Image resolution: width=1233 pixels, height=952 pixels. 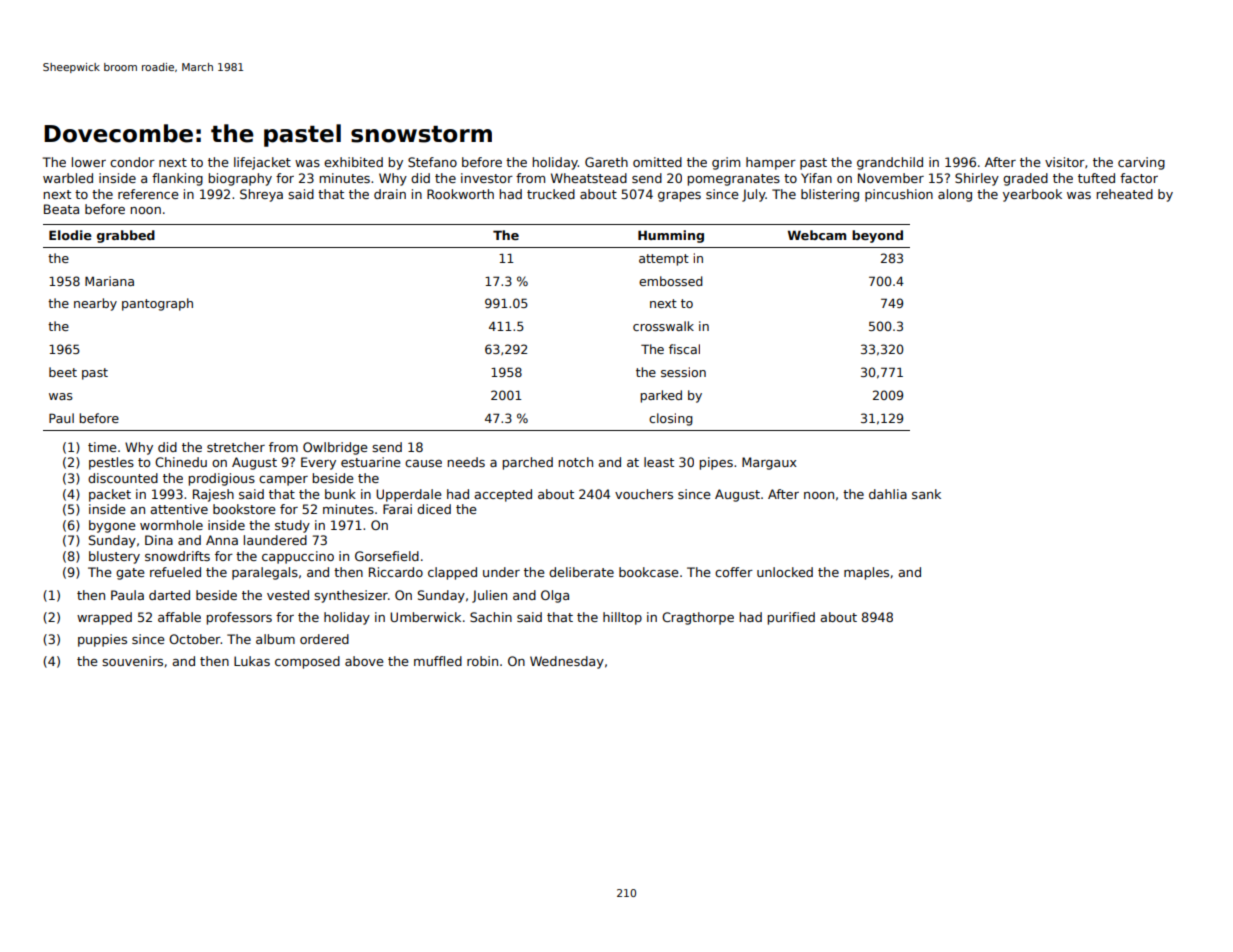 I want to click on Lukas, so click(x=252, y=661).
